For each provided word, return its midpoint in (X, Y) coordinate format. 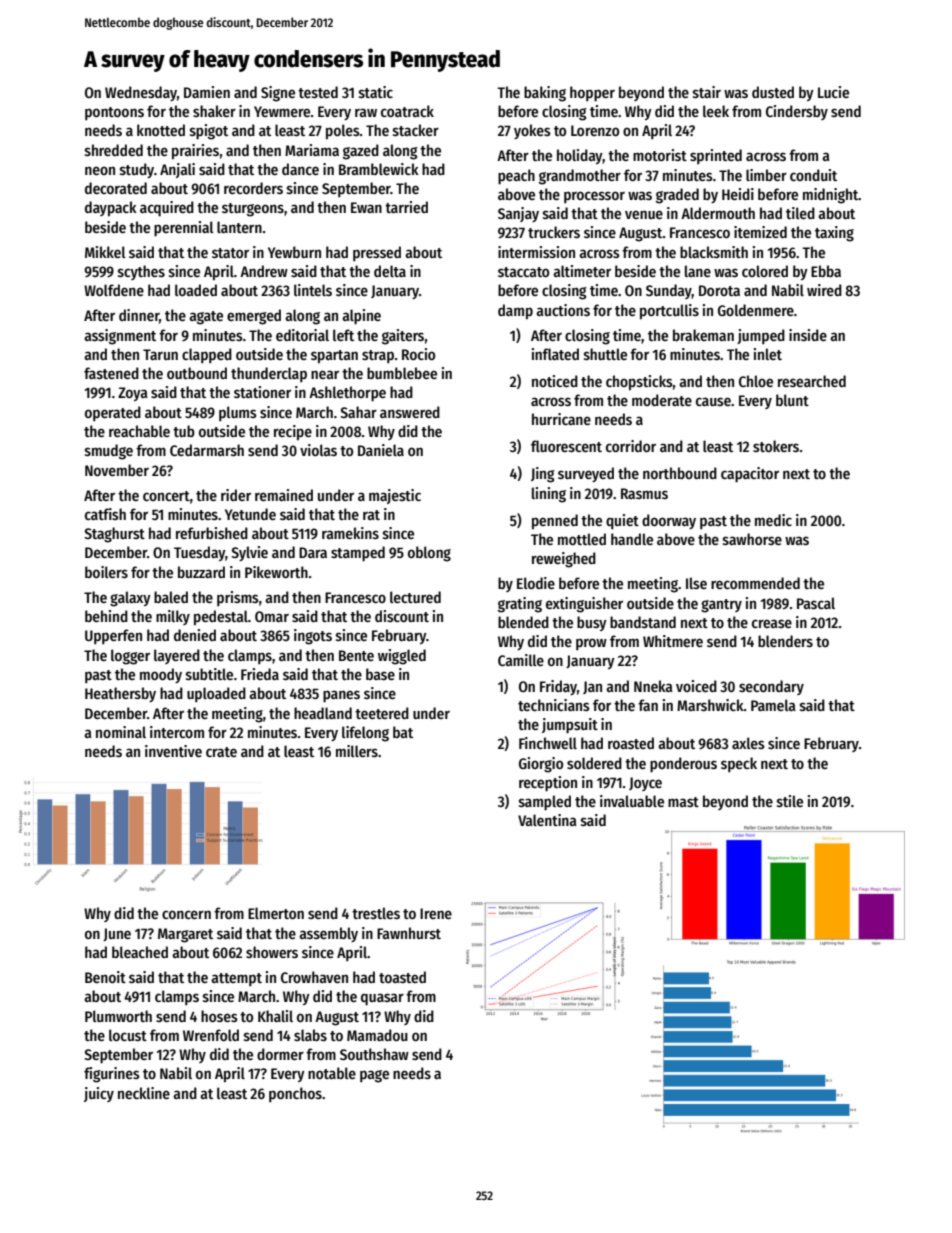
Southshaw (374, 1054)
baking (545, 94)
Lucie (833, 92)
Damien (207, 92)
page (374, 1076)
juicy (99, 1094)
